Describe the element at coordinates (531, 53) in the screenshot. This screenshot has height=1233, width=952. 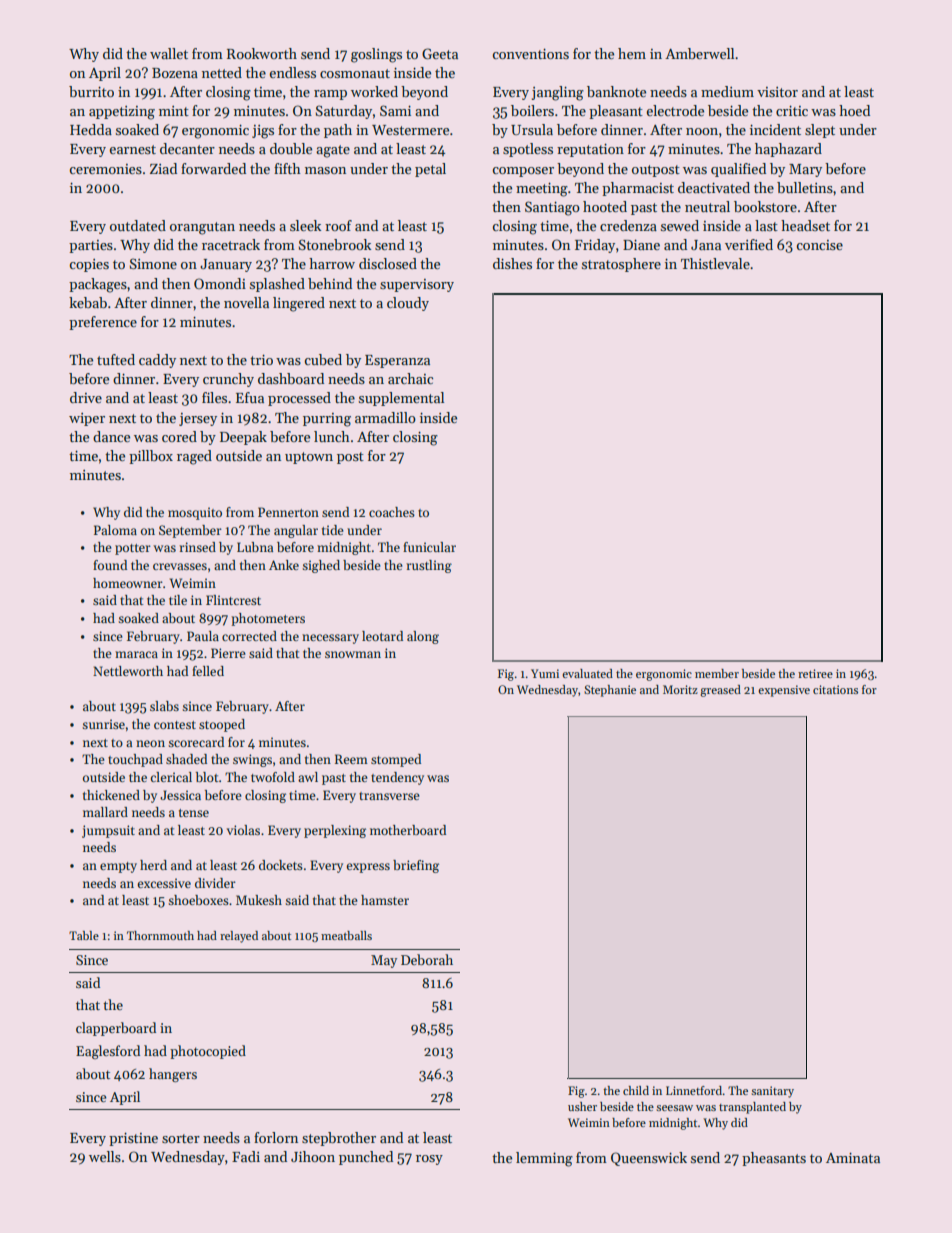
I see `conventions` at that location.
